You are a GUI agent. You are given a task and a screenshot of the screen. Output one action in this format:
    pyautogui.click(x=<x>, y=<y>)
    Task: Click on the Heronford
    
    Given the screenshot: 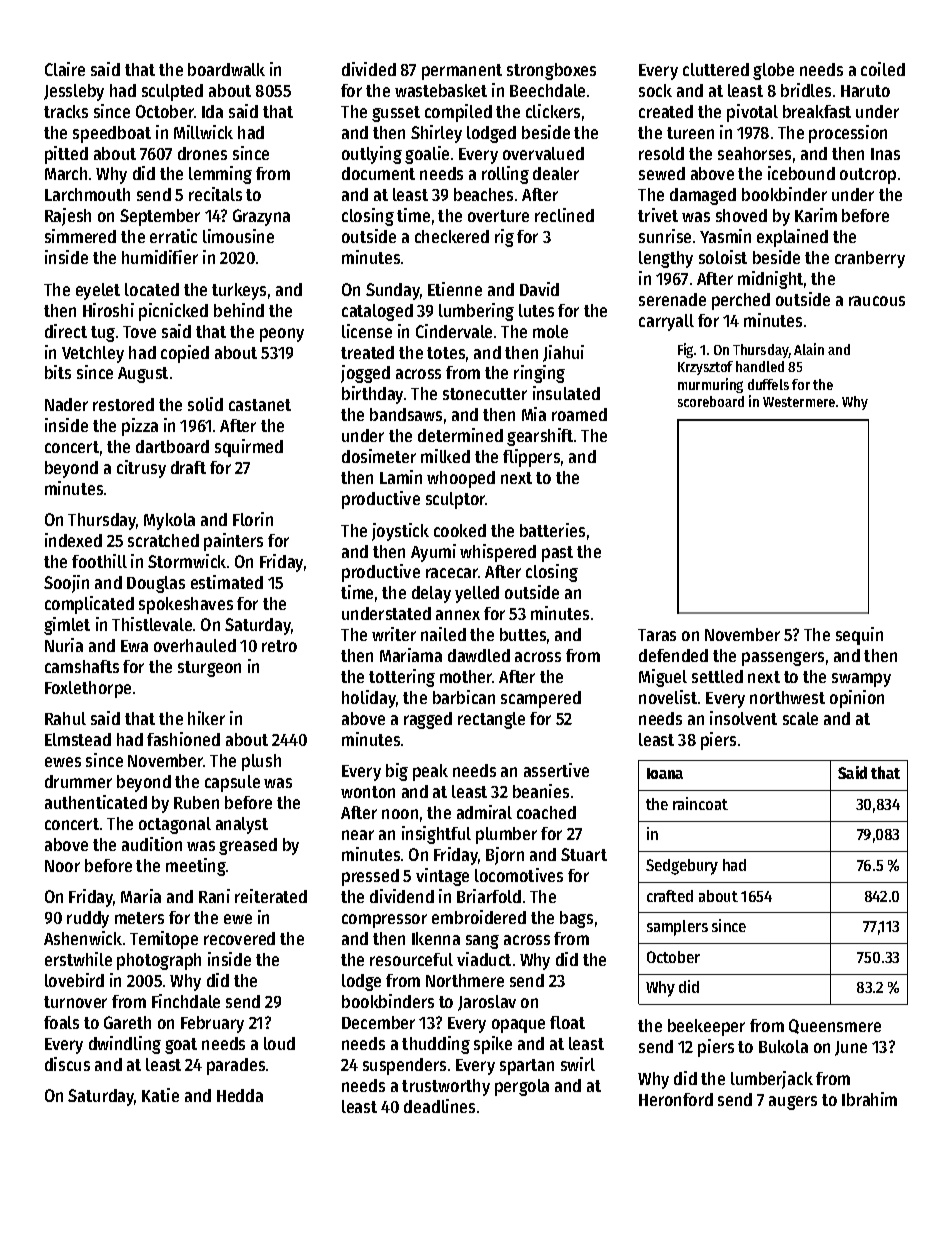 What is the action you would take?
    pyautogui.click(x=676, y=1099)
